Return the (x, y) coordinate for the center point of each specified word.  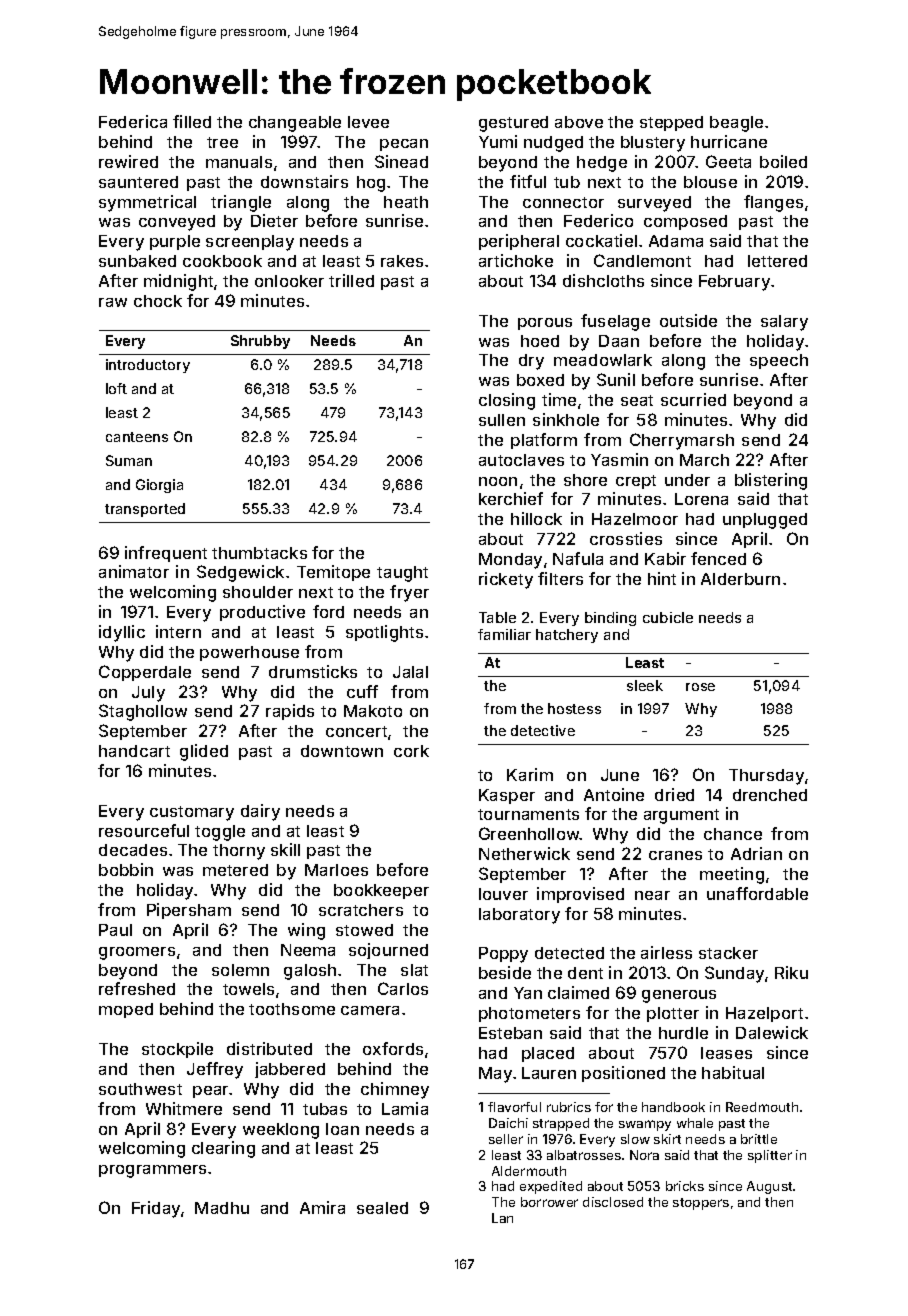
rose (700, 687)
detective (543, 730)
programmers (152, 1171)
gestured (513, 124)
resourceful (144, 830)
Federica (133, 121)
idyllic (122, 633)
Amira (322, 1207)
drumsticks (313, 671)
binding (610, 619)
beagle (736, 124)
